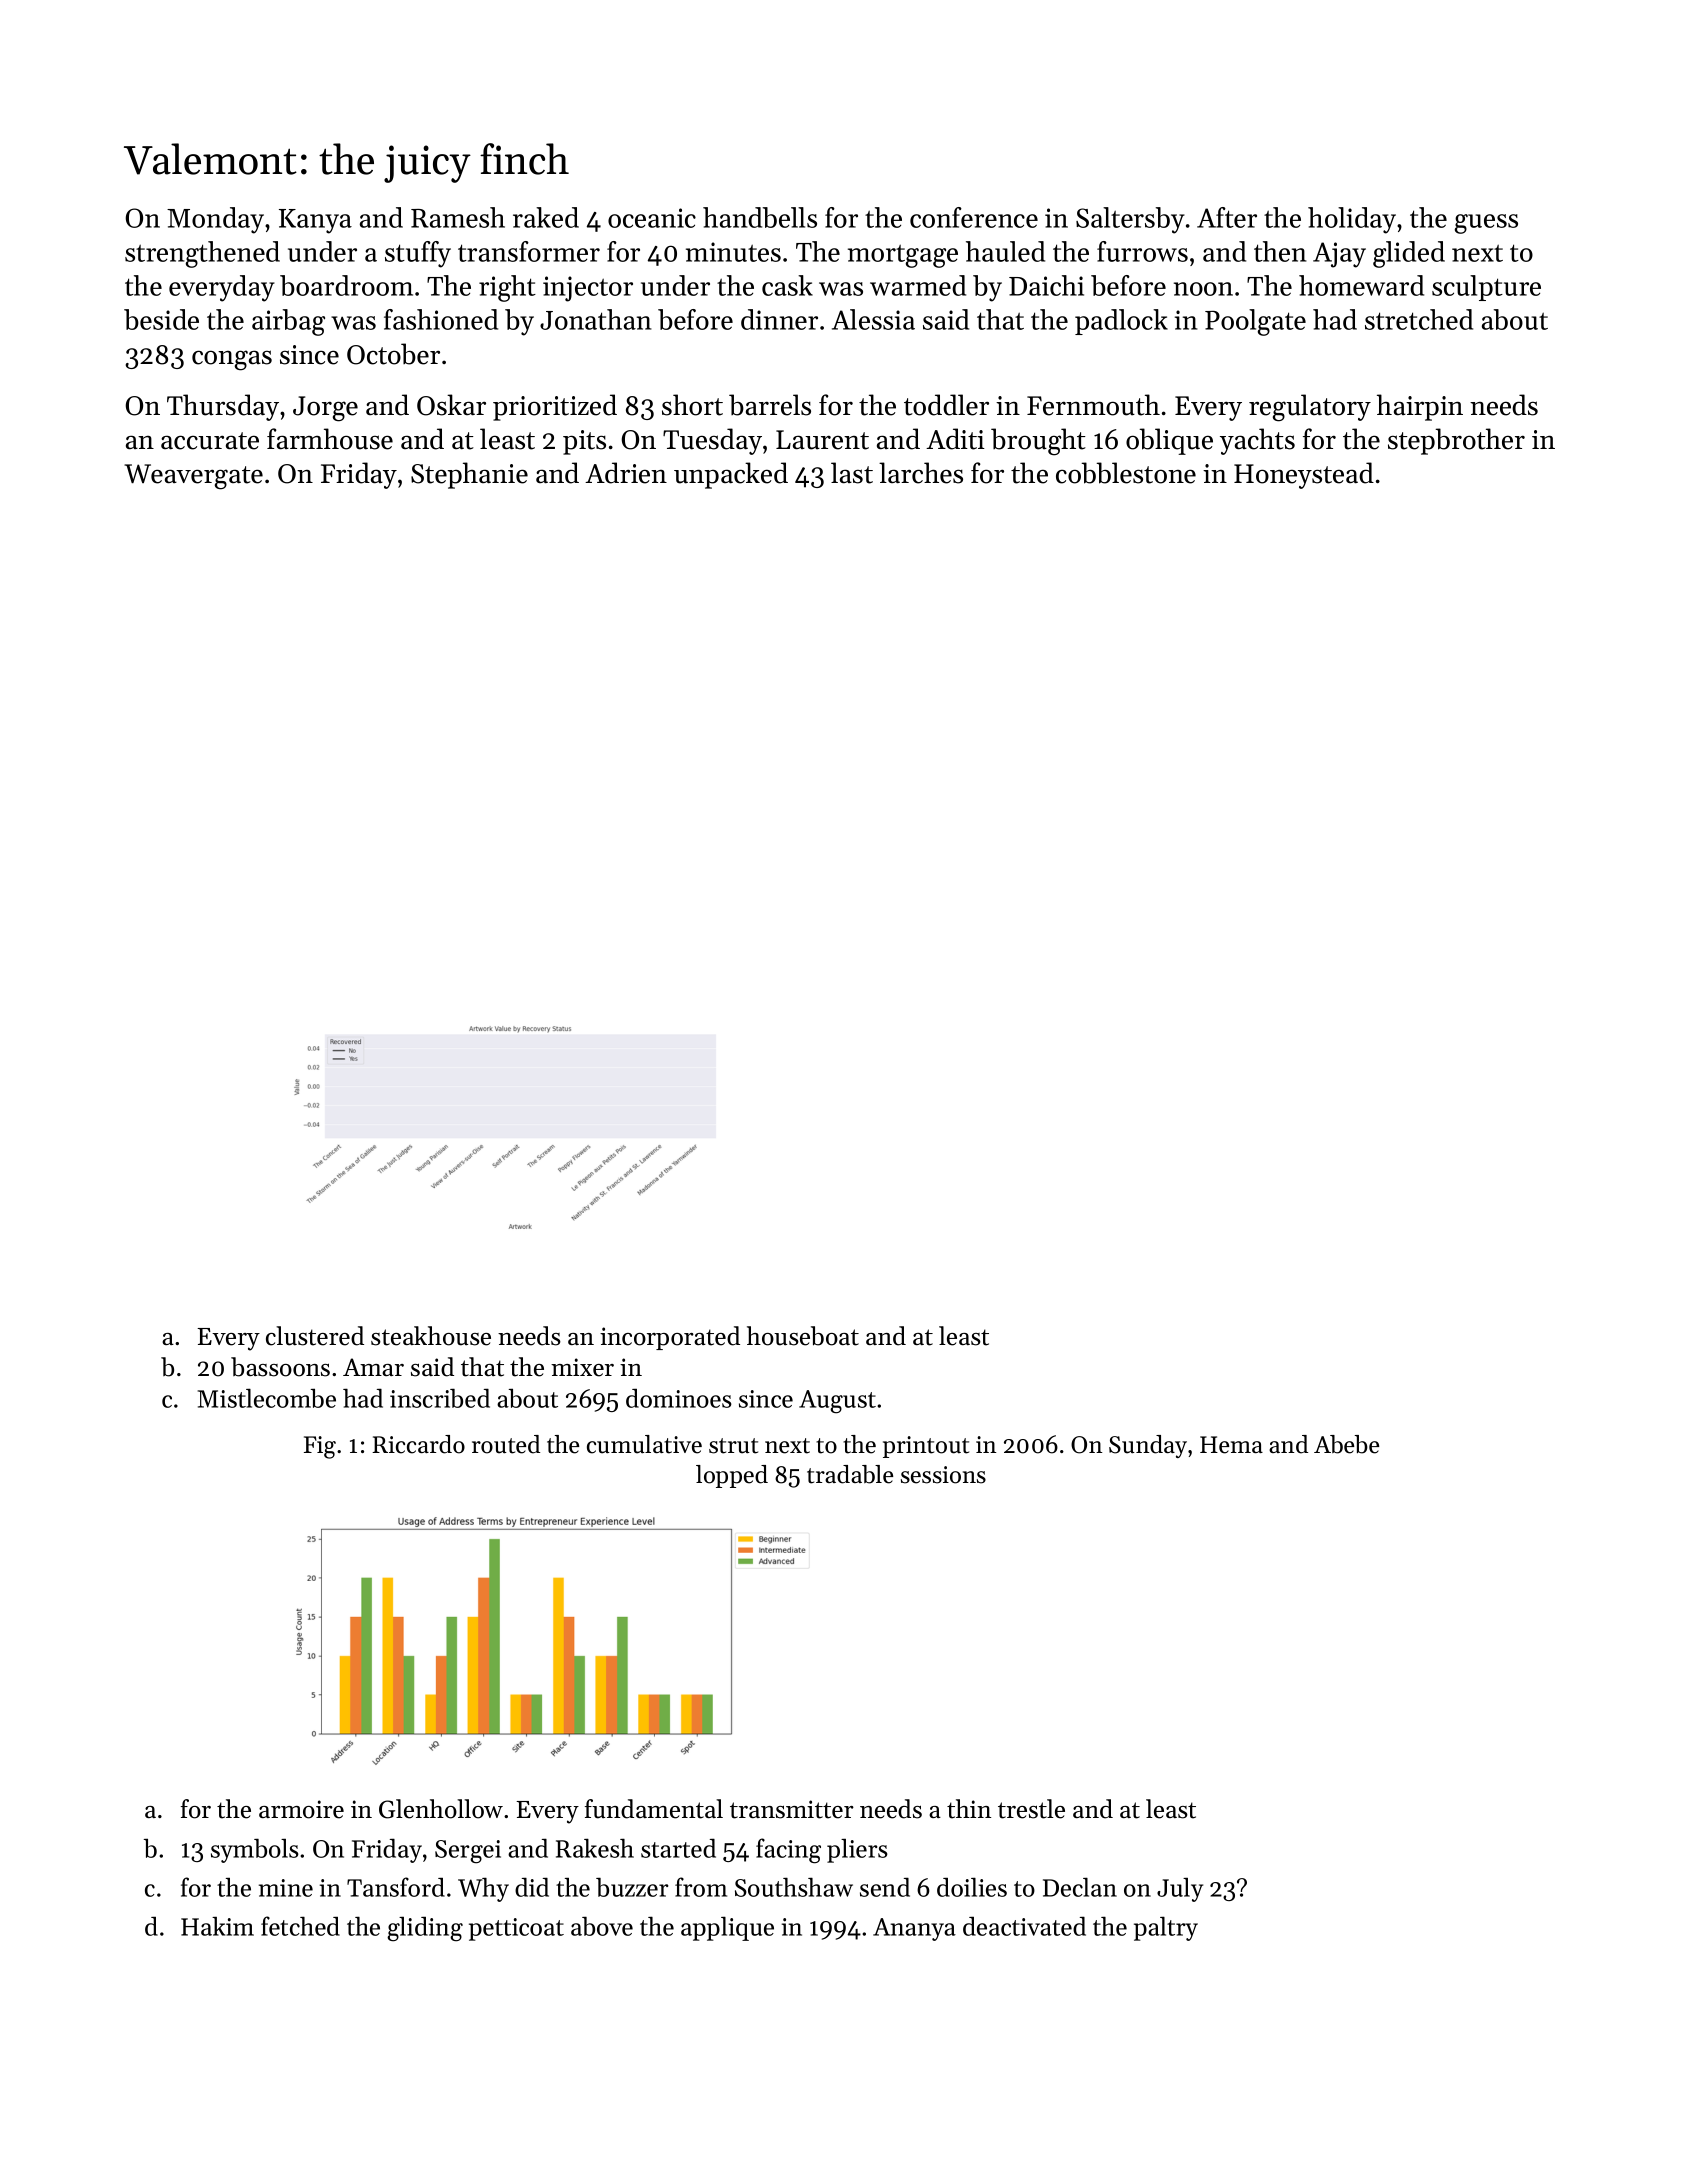 The width and height of the screenshot is (1683, 2178). I want to click on Jonathan, so click(596, 319).
